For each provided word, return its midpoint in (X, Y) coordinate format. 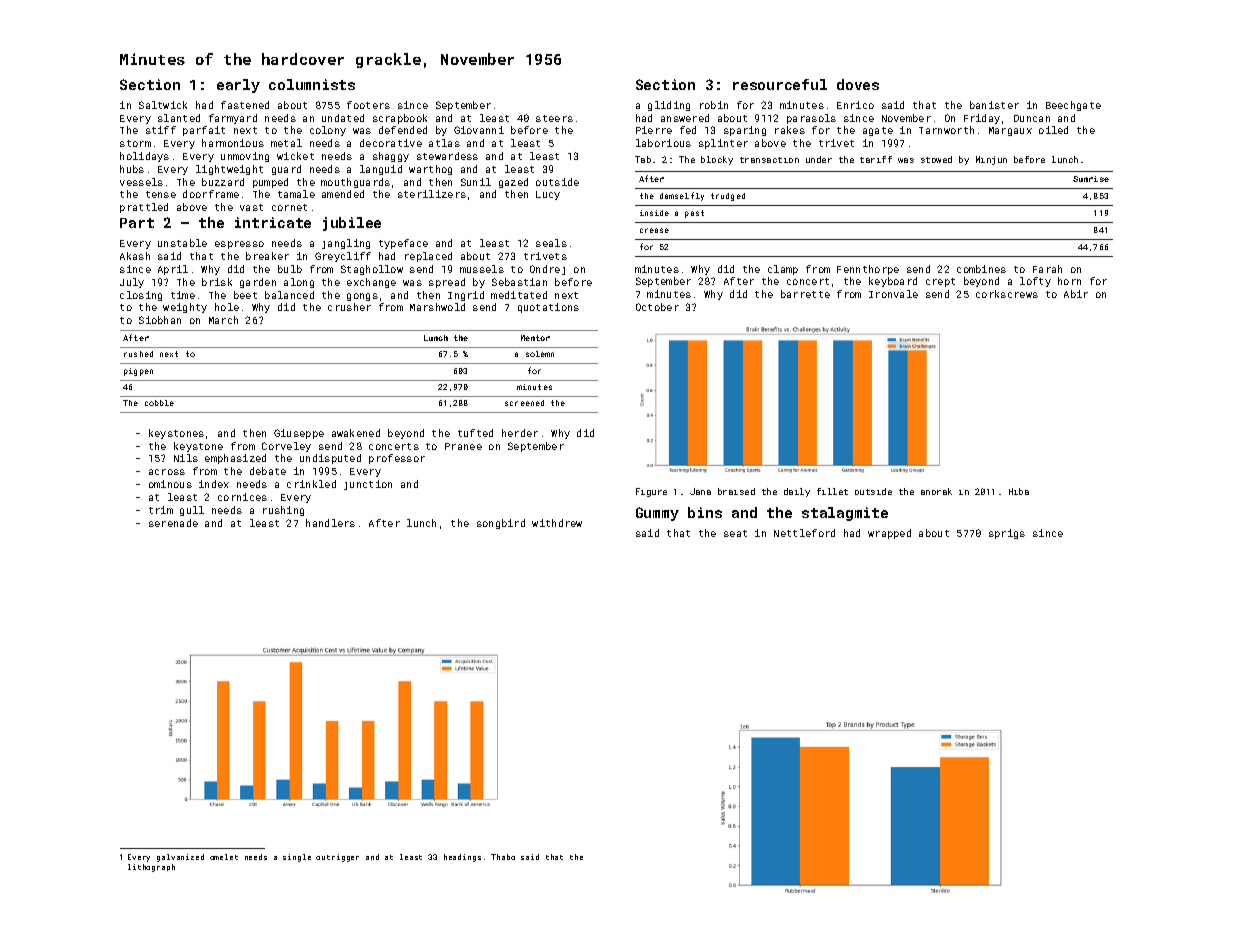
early (238, 86)
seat (735, 533)
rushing (283, 511)
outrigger (337, 858)
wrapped (889, 534)
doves (858, 84)
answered (685, 118)
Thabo (503, 857)
